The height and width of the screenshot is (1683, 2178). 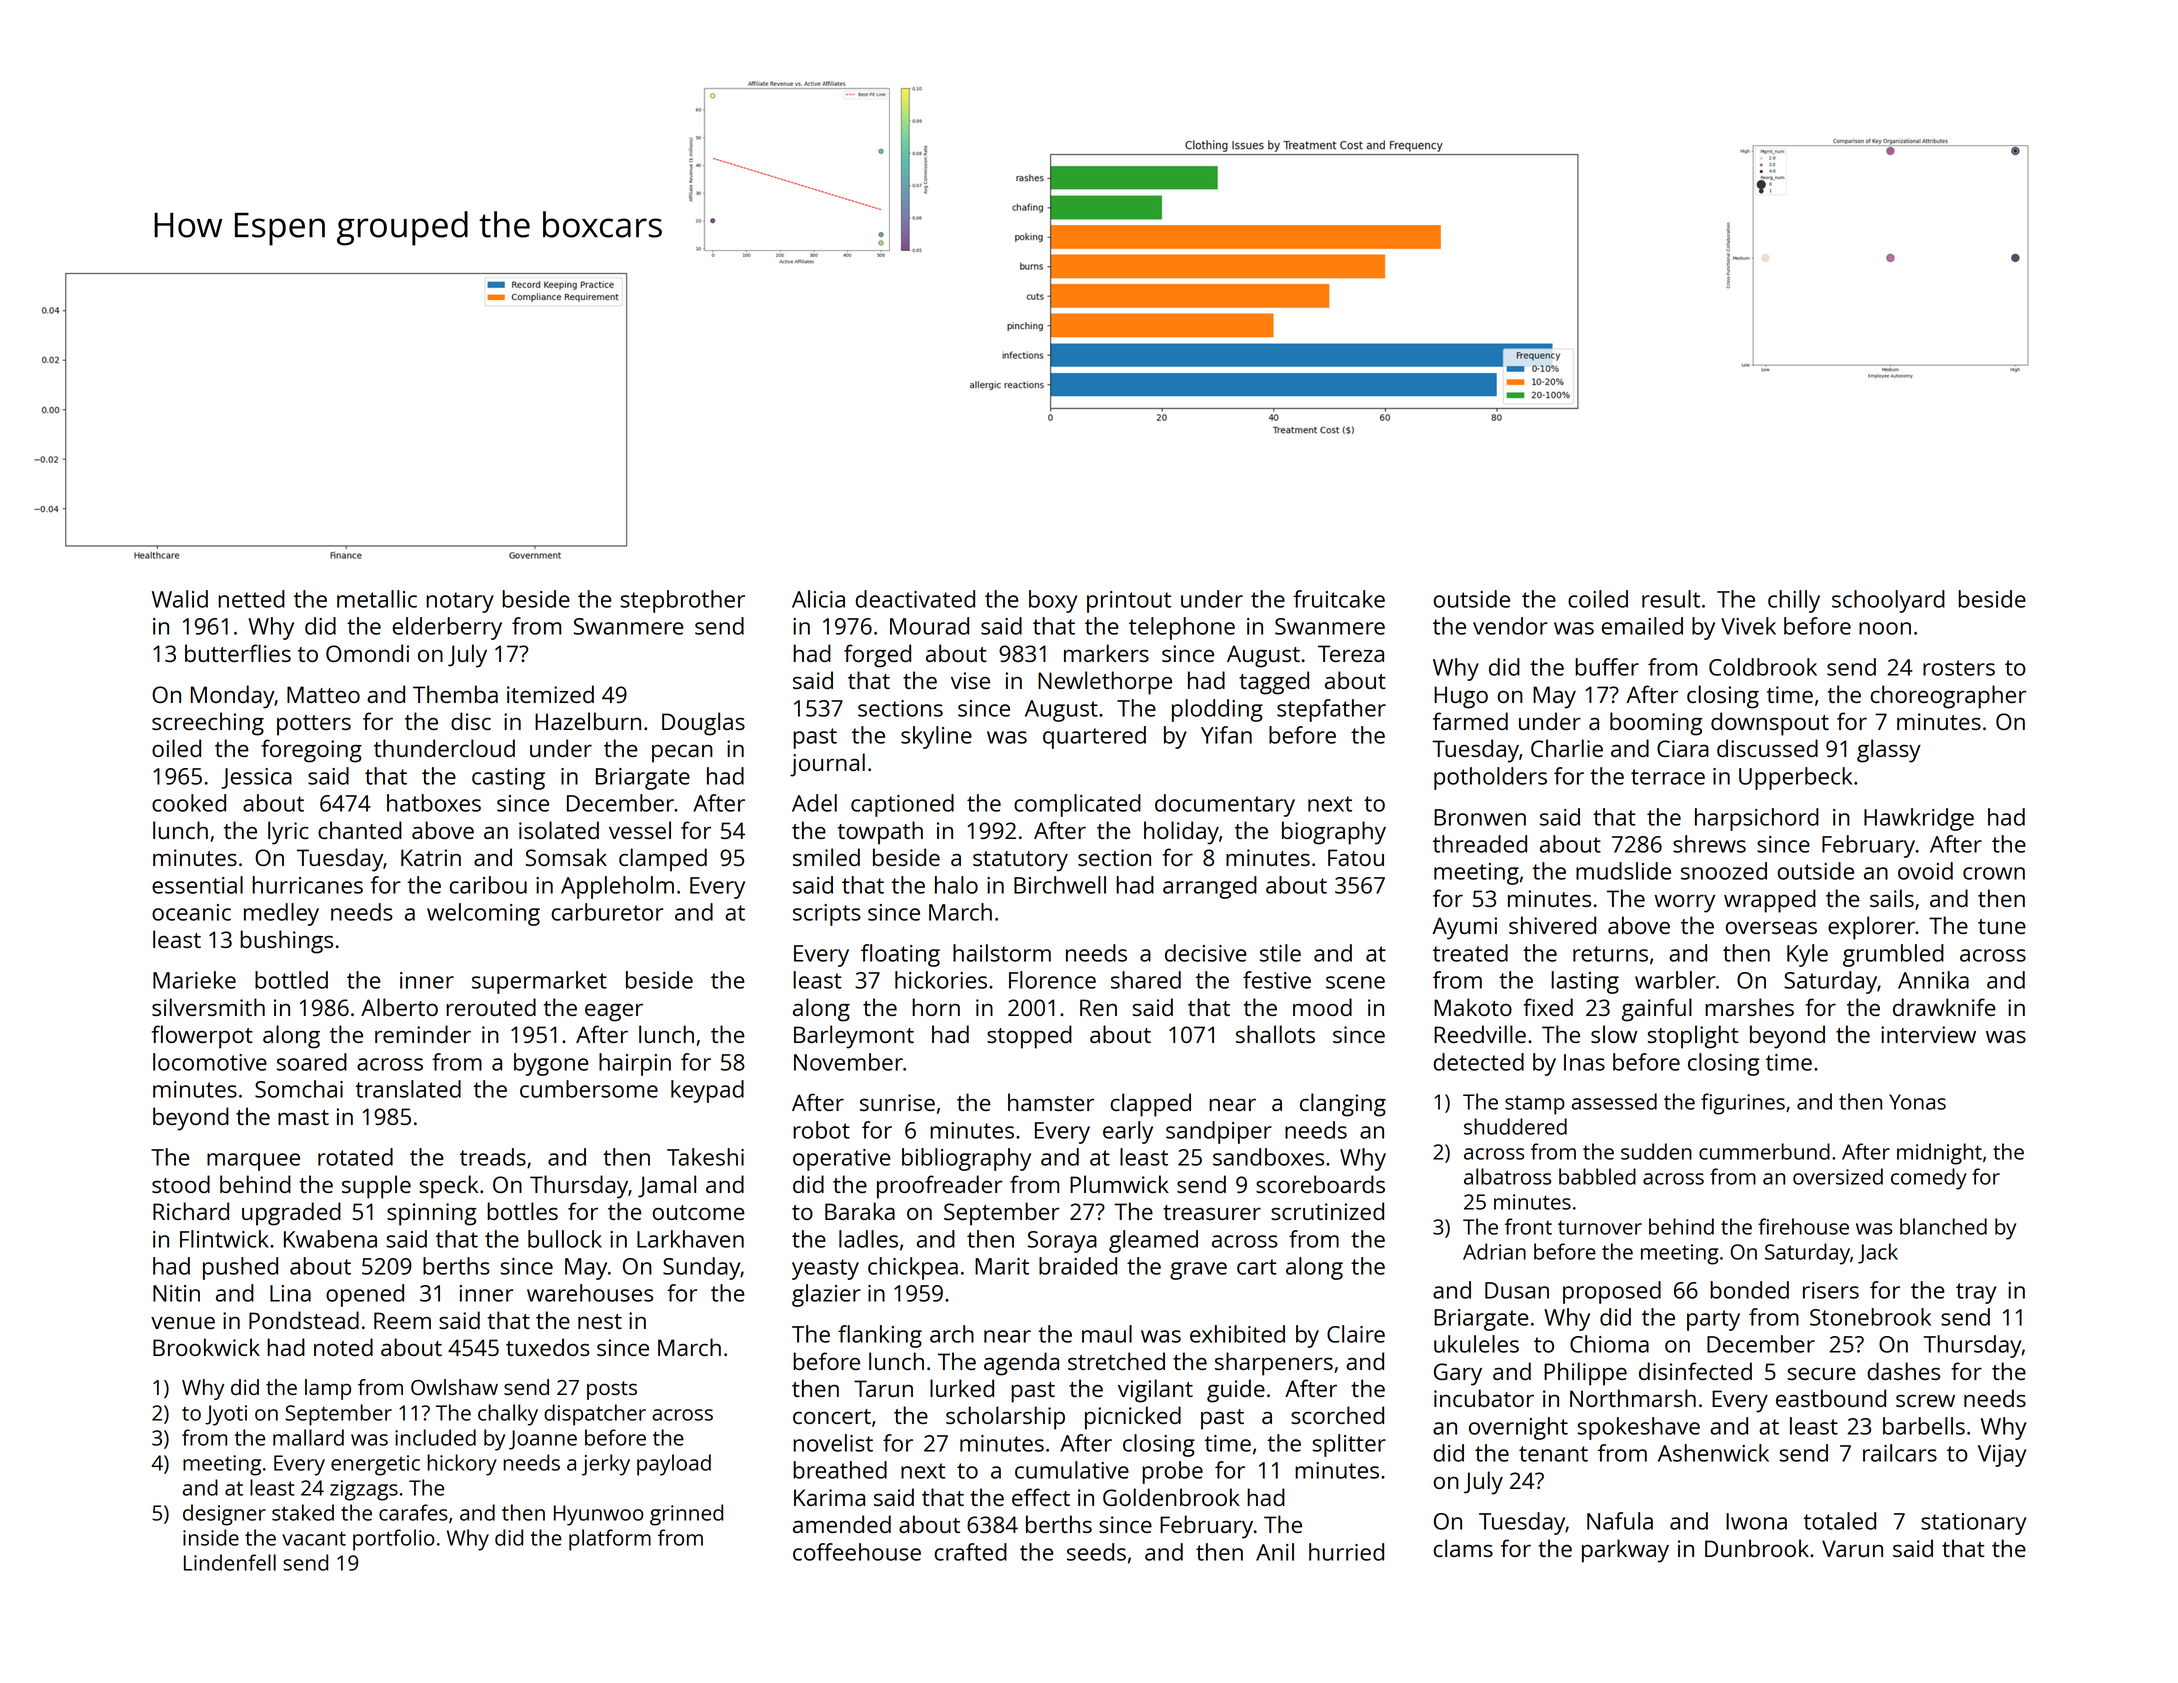 What do you see at coordinates (1346, 1552) in the screenshot?
I see `hurried` at bounding box center [1346, 1552].
